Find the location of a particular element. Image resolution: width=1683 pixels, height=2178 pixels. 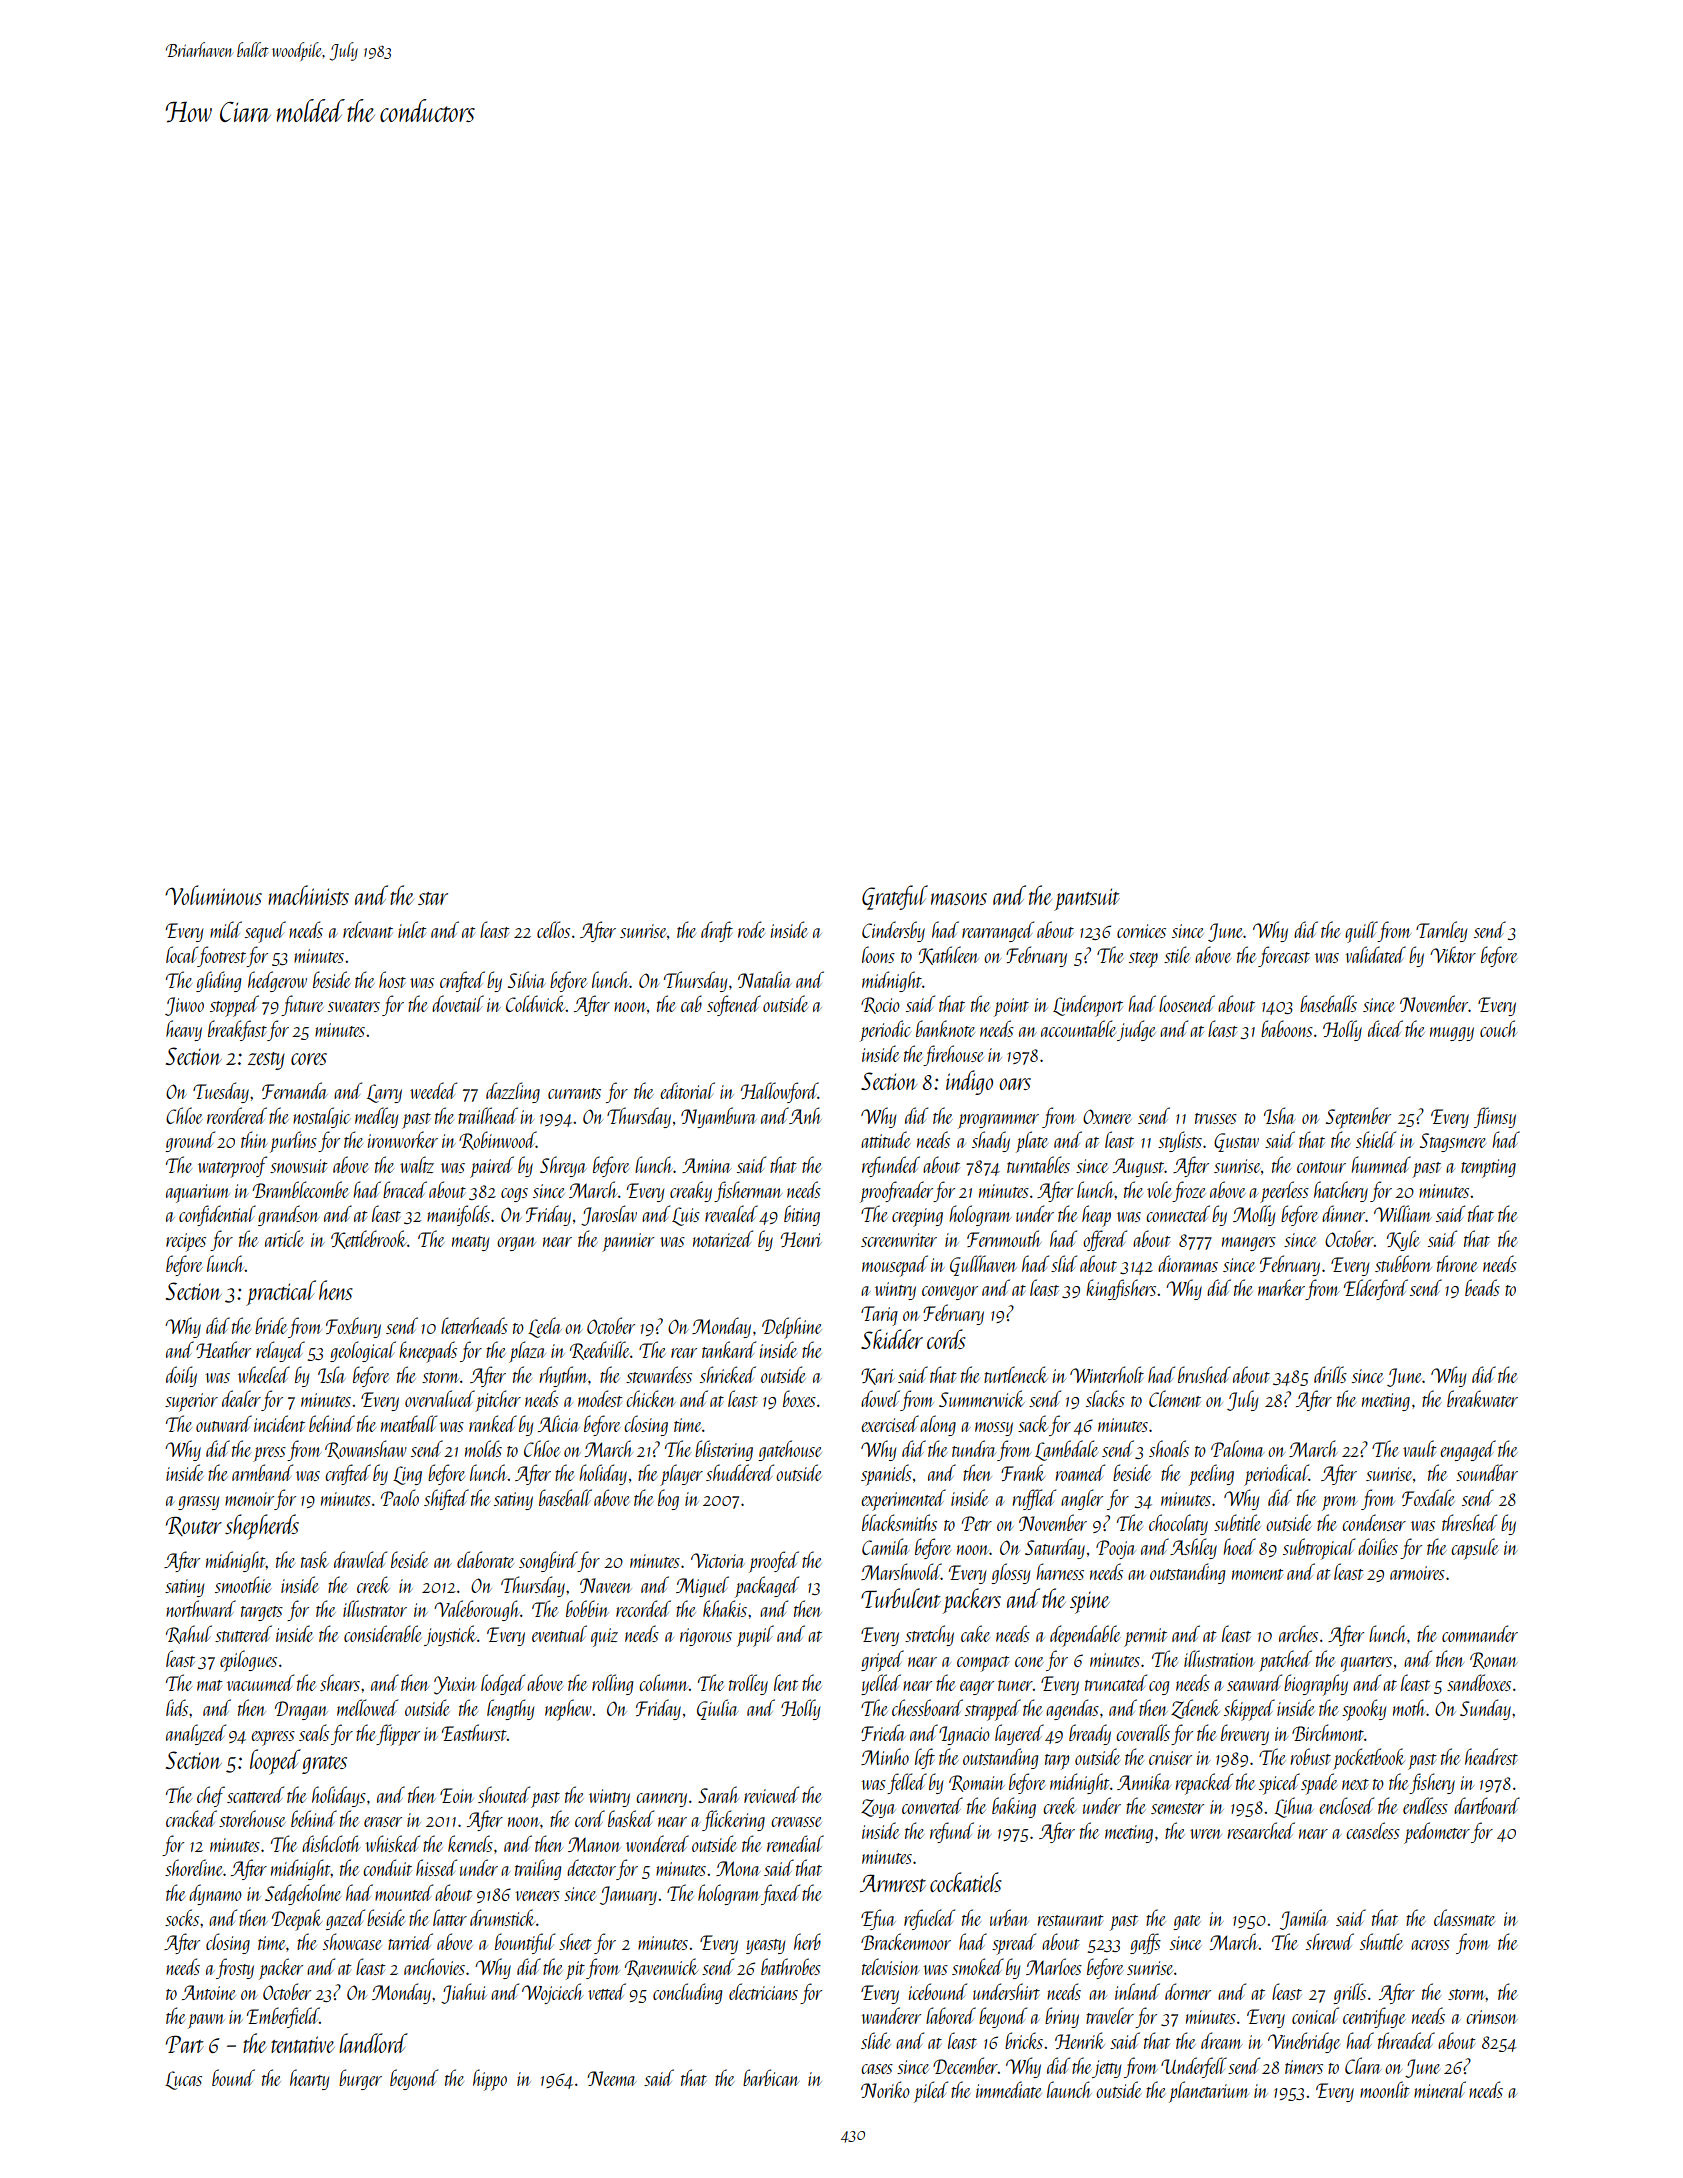

planetarium is located at coordinates (1209, 2092).
